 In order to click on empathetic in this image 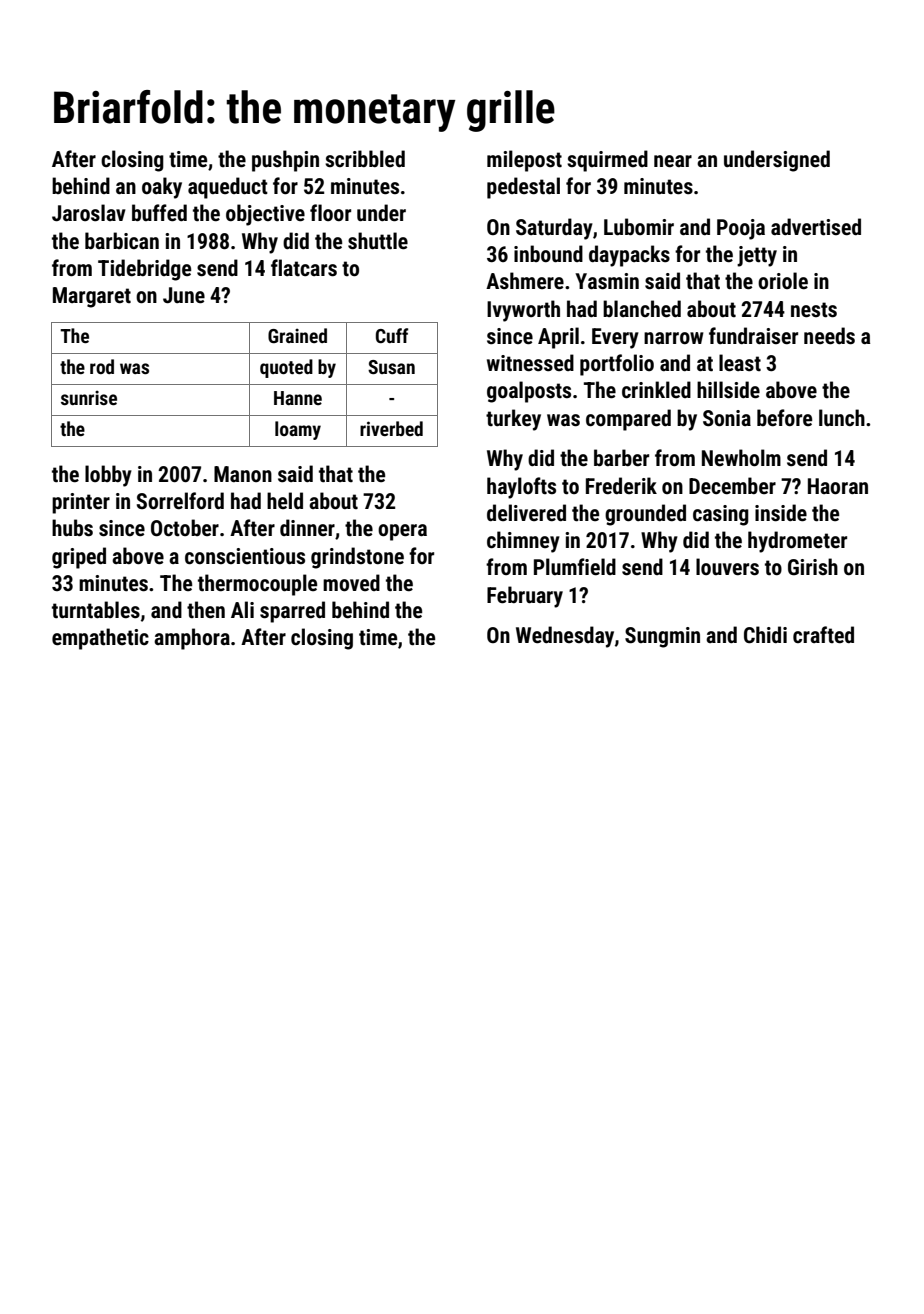, I will do `click(100, 639)`.
